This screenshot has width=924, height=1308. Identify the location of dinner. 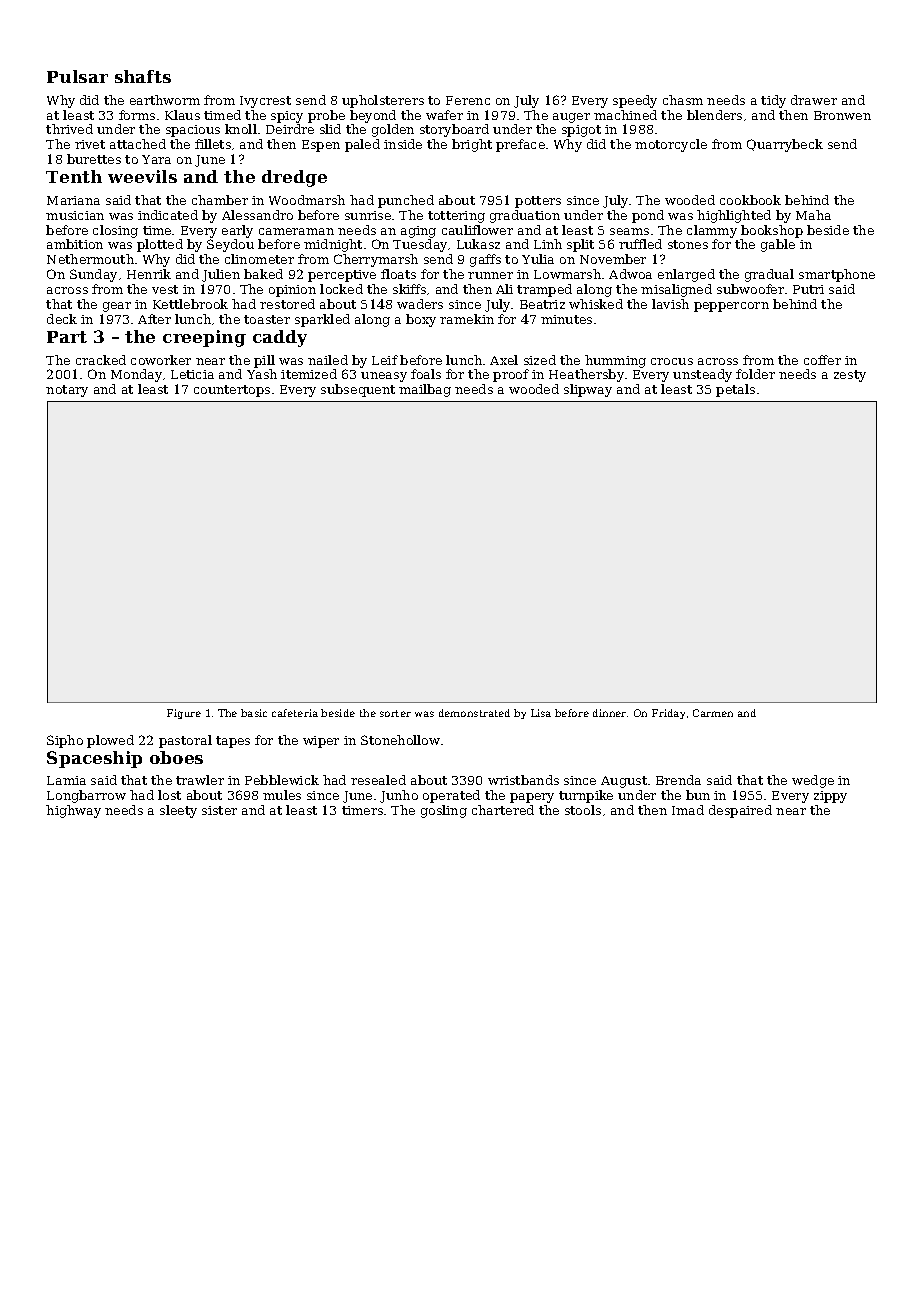
(609, 713).
